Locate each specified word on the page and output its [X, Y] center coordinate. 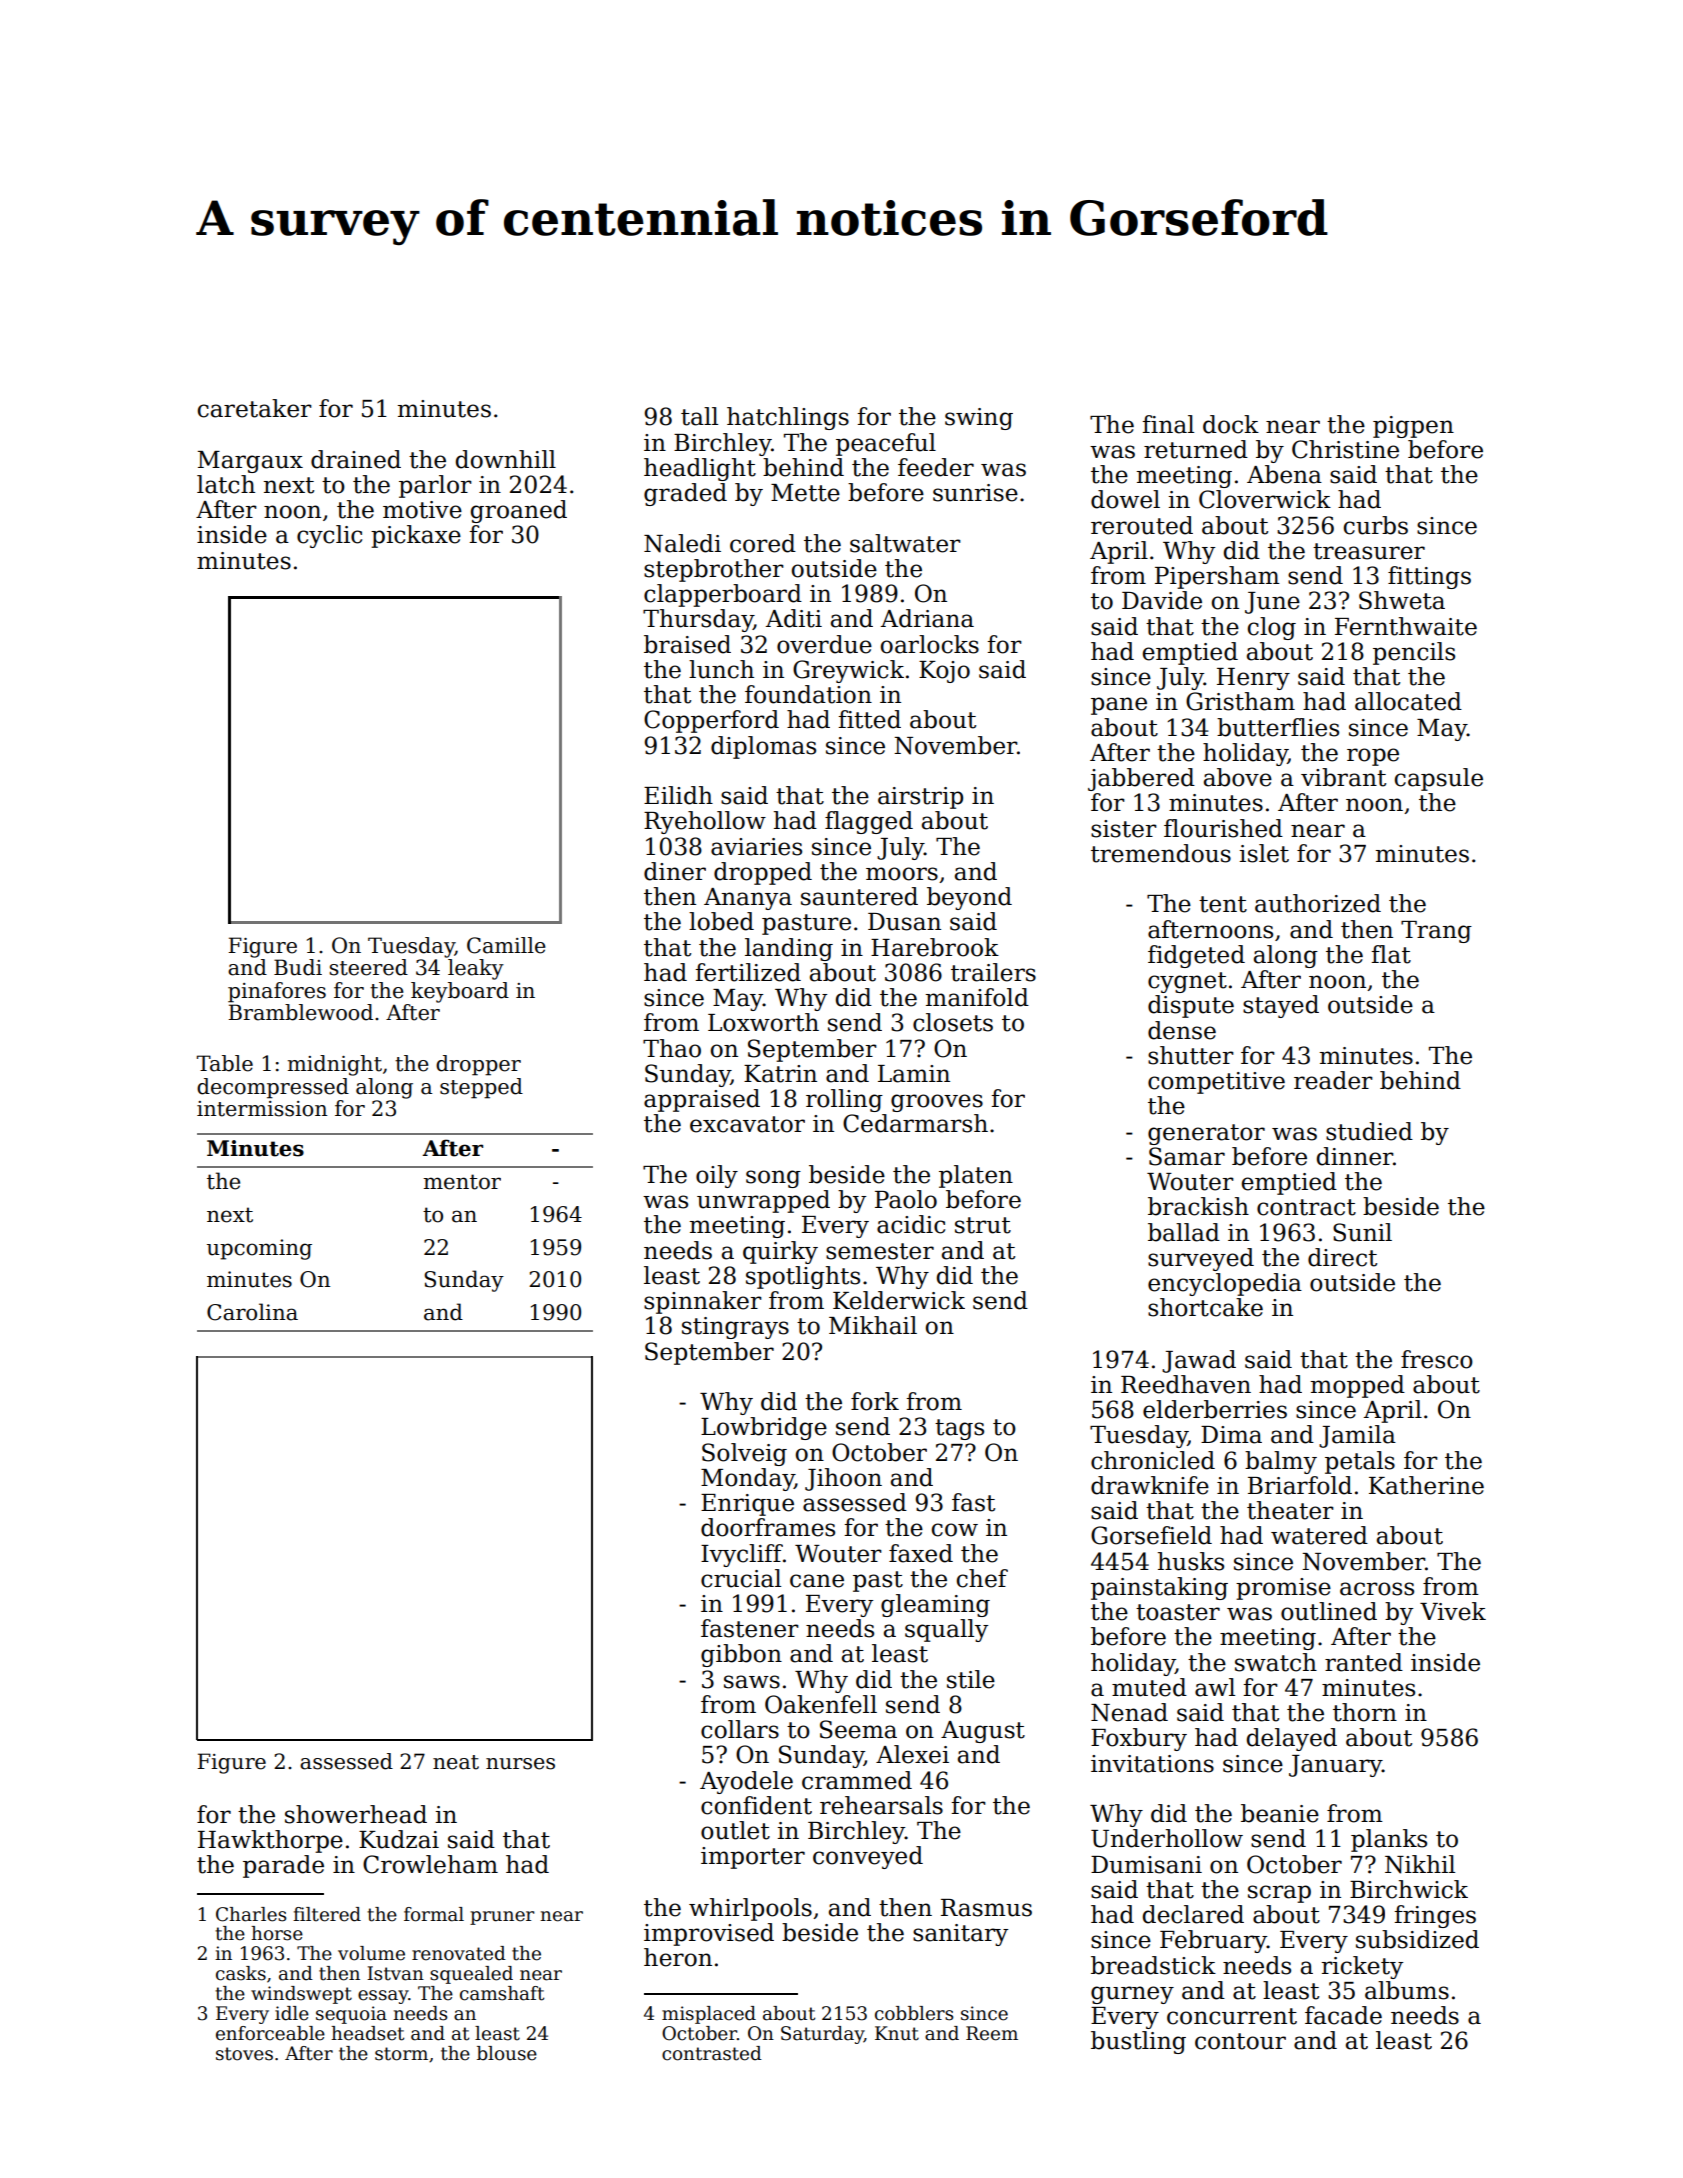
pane [1119, 706]
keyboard [460, 992]
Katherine [1426, 1485]
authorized [1318, 903]
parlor [435, 486]
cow [955, 1530]
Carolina [252, 1312]
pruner [502, 1918]
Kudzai [399, 1839]
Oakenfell [821, 1704]
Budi [298, 967]
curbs [1376, 525]
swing [979, 419]
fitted [870, 719]
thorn [1365, 1712]
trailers [993, 972]
